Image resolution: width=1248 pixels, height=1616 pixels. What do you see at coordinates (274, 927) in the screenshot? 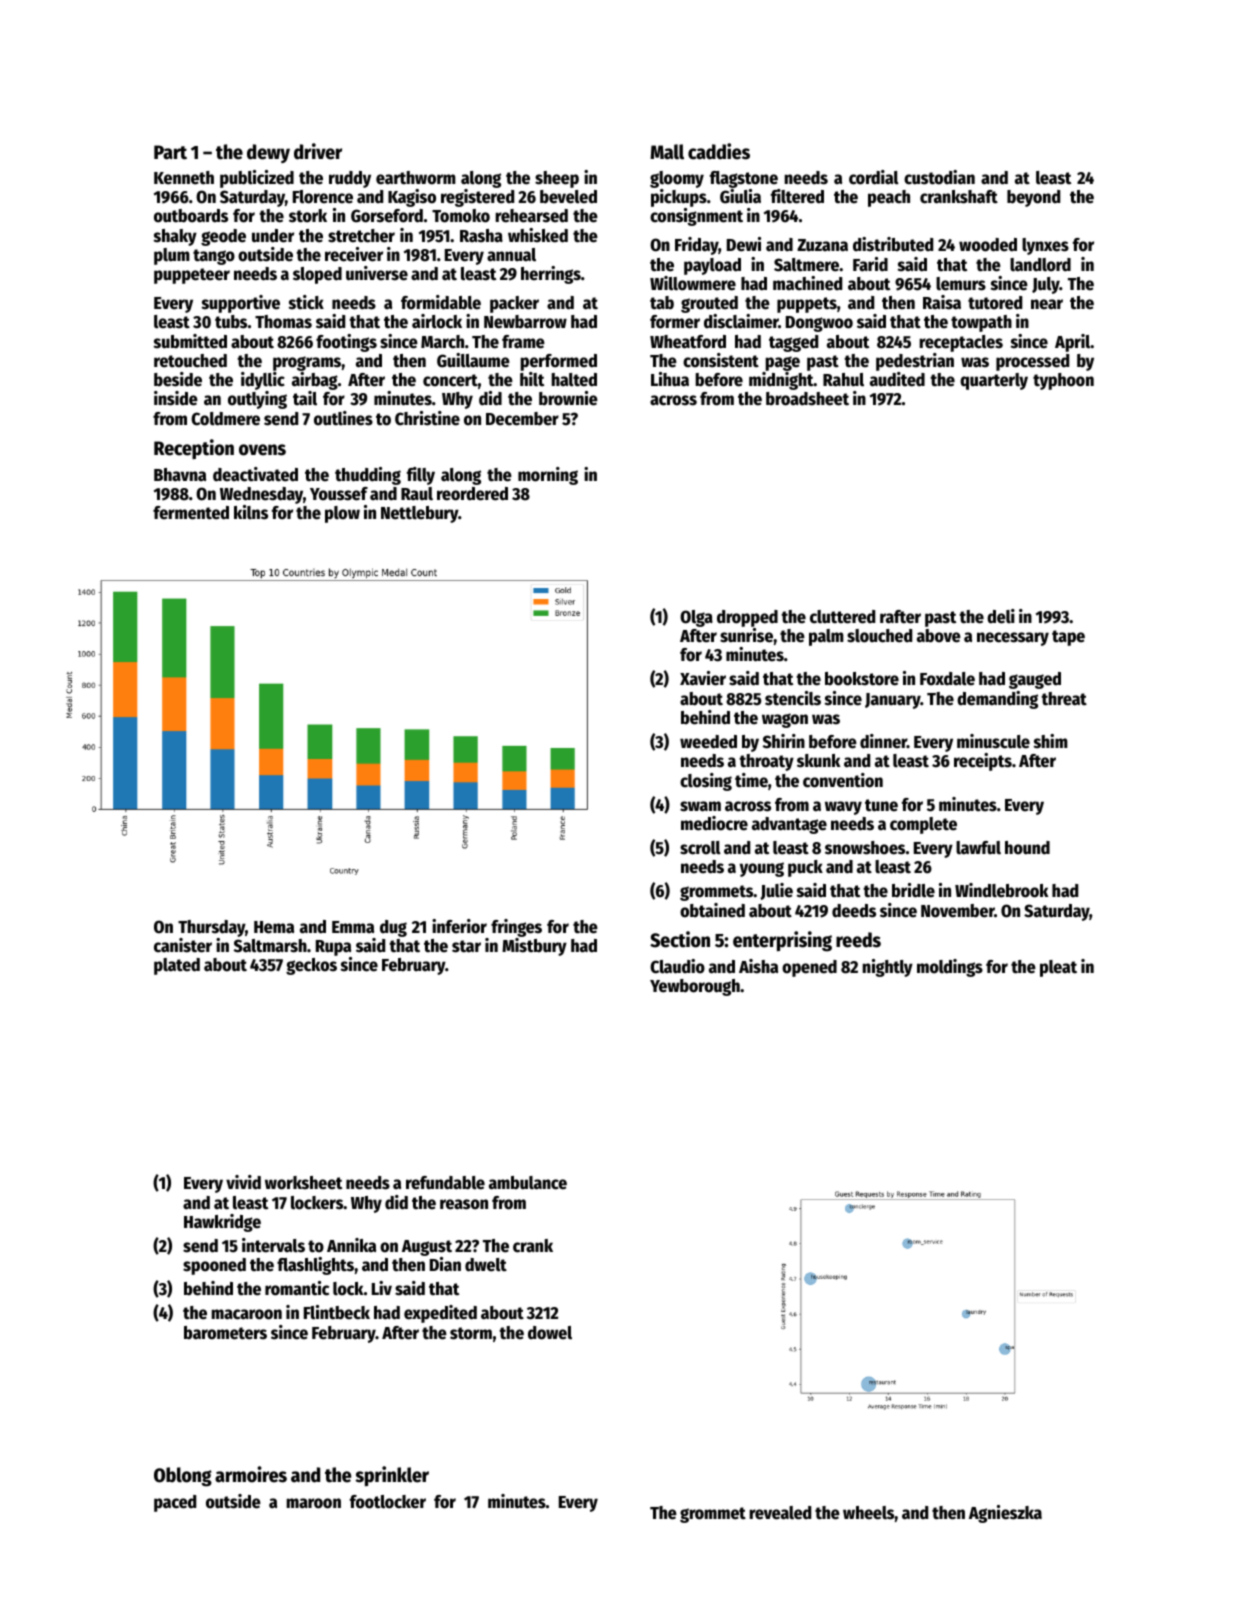
I see `Hema` at bounding box center [274, 927].
